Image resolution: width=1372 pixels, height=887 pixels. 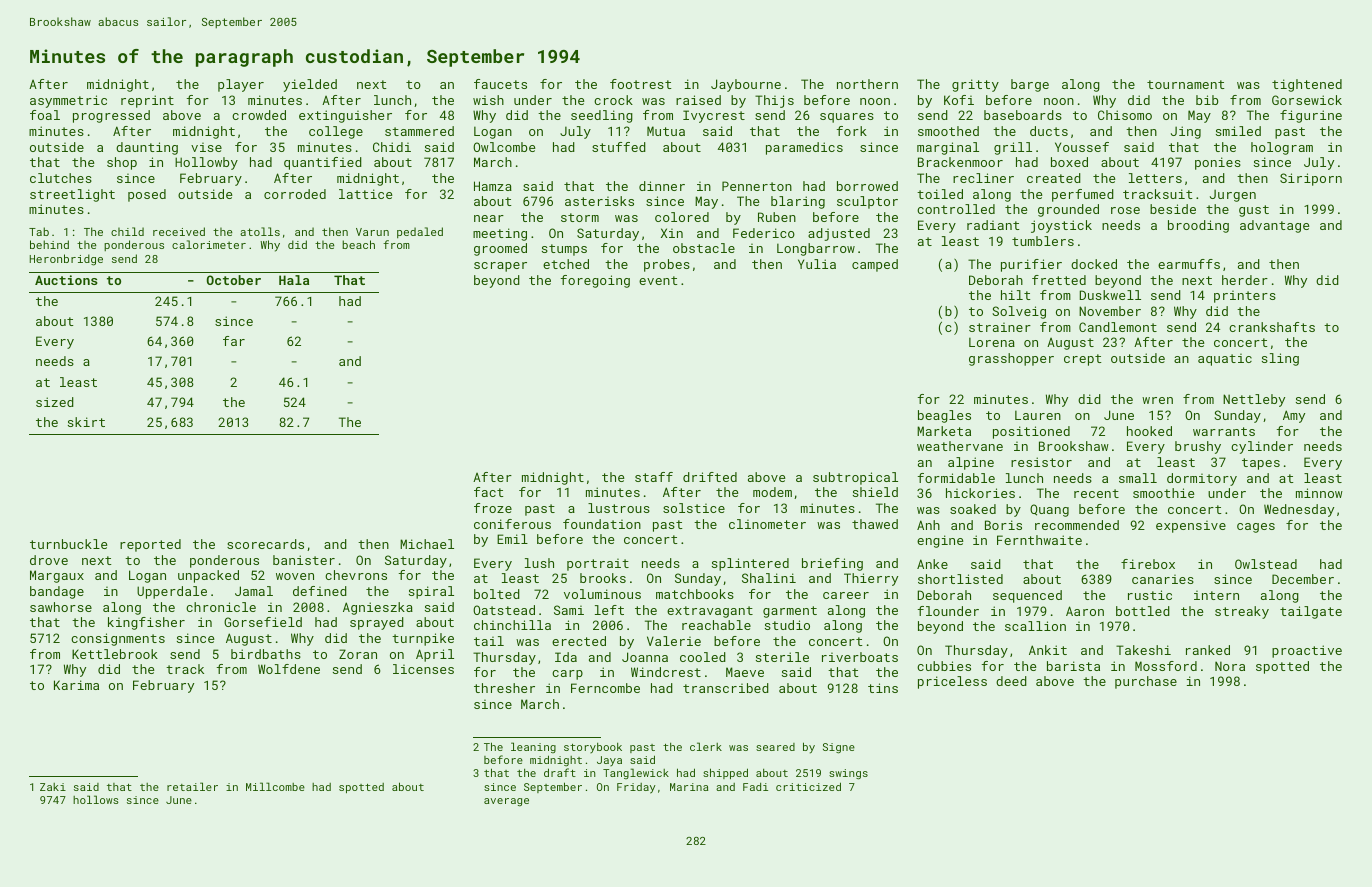 What do you see at coordinates (533, 747) in the screenshot?
I see `leaning` at bounding box center [533, 747].
